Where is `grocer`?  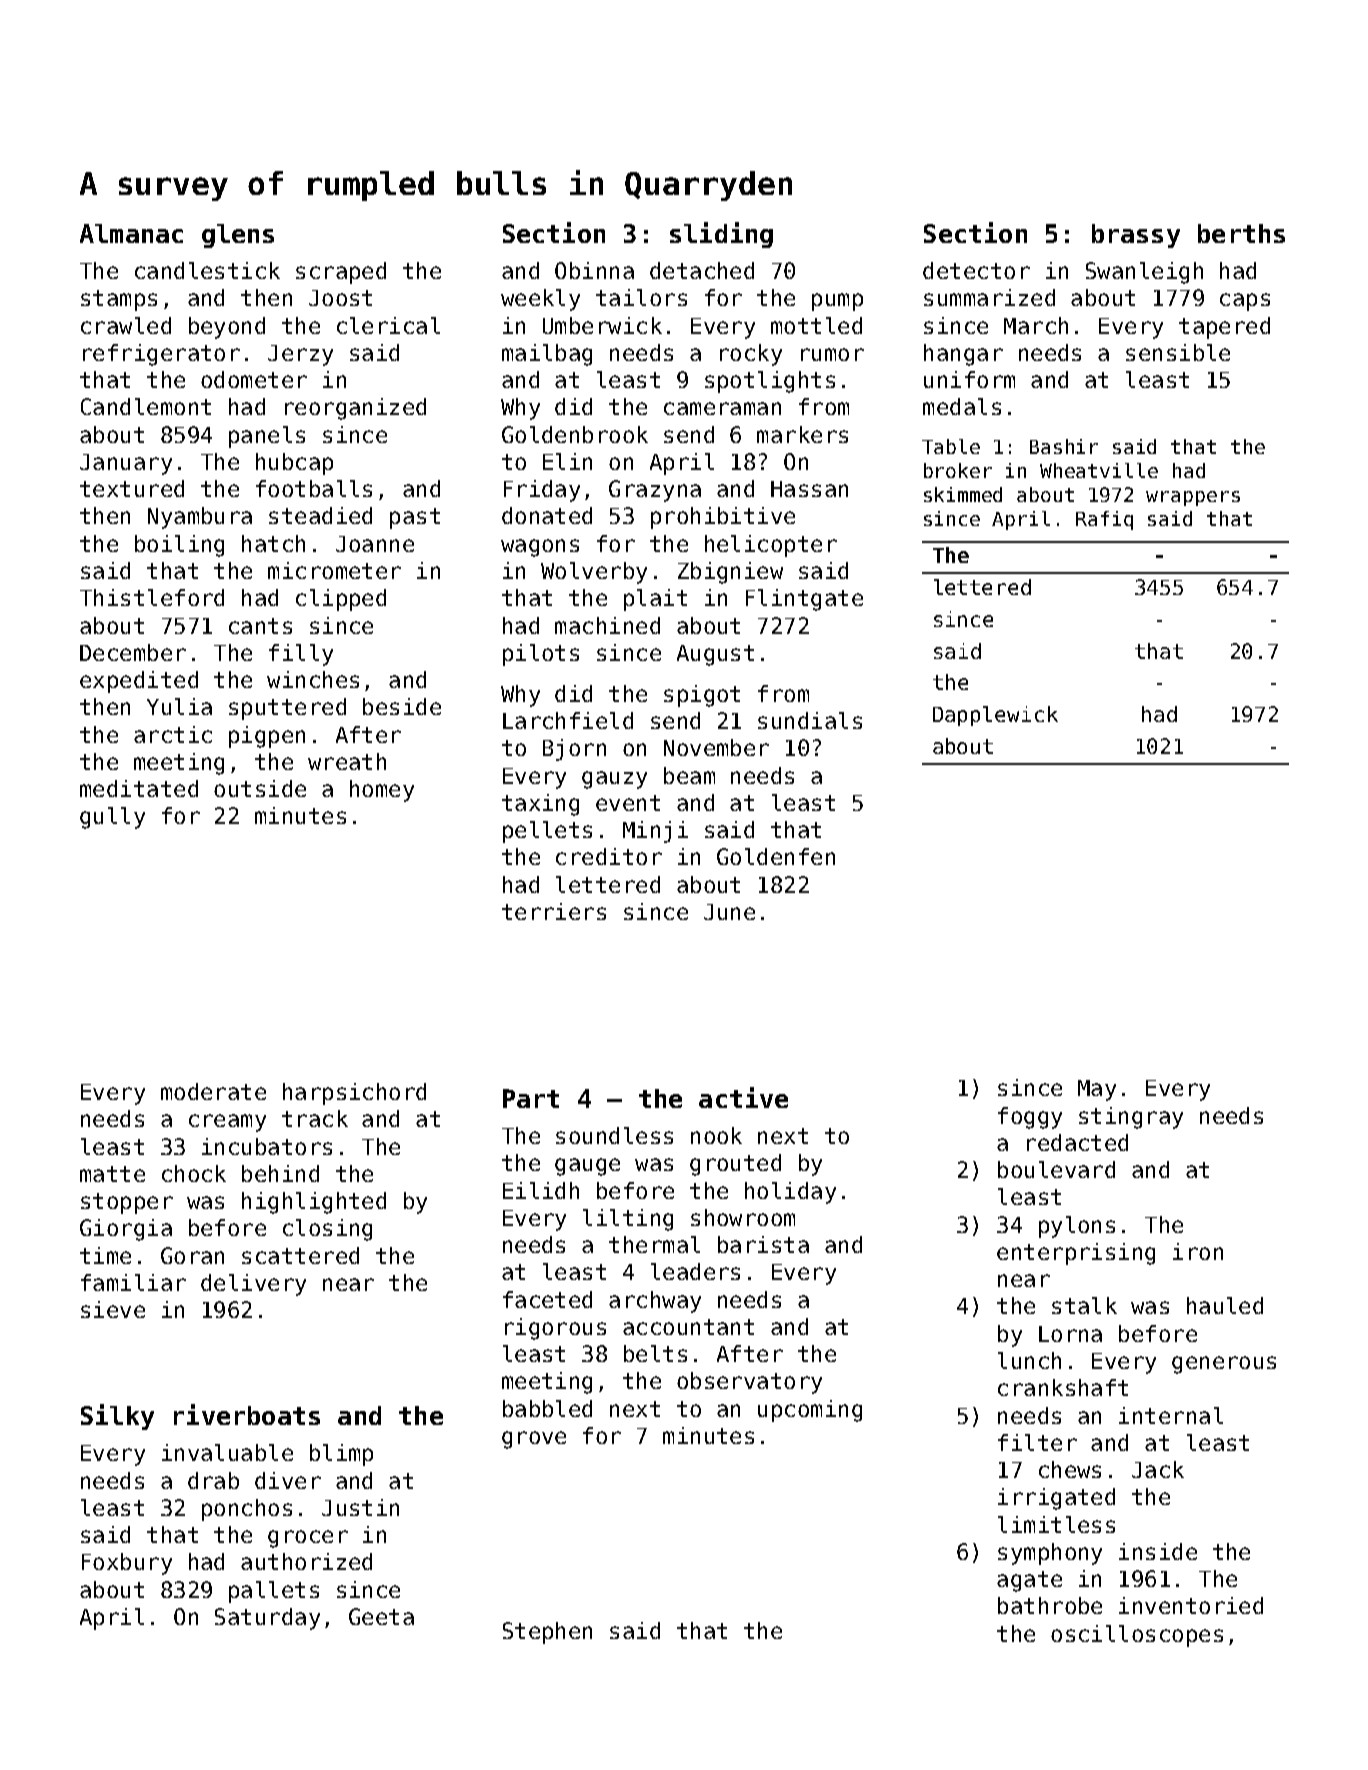
grocer is located at coordinates (308, 1539).
